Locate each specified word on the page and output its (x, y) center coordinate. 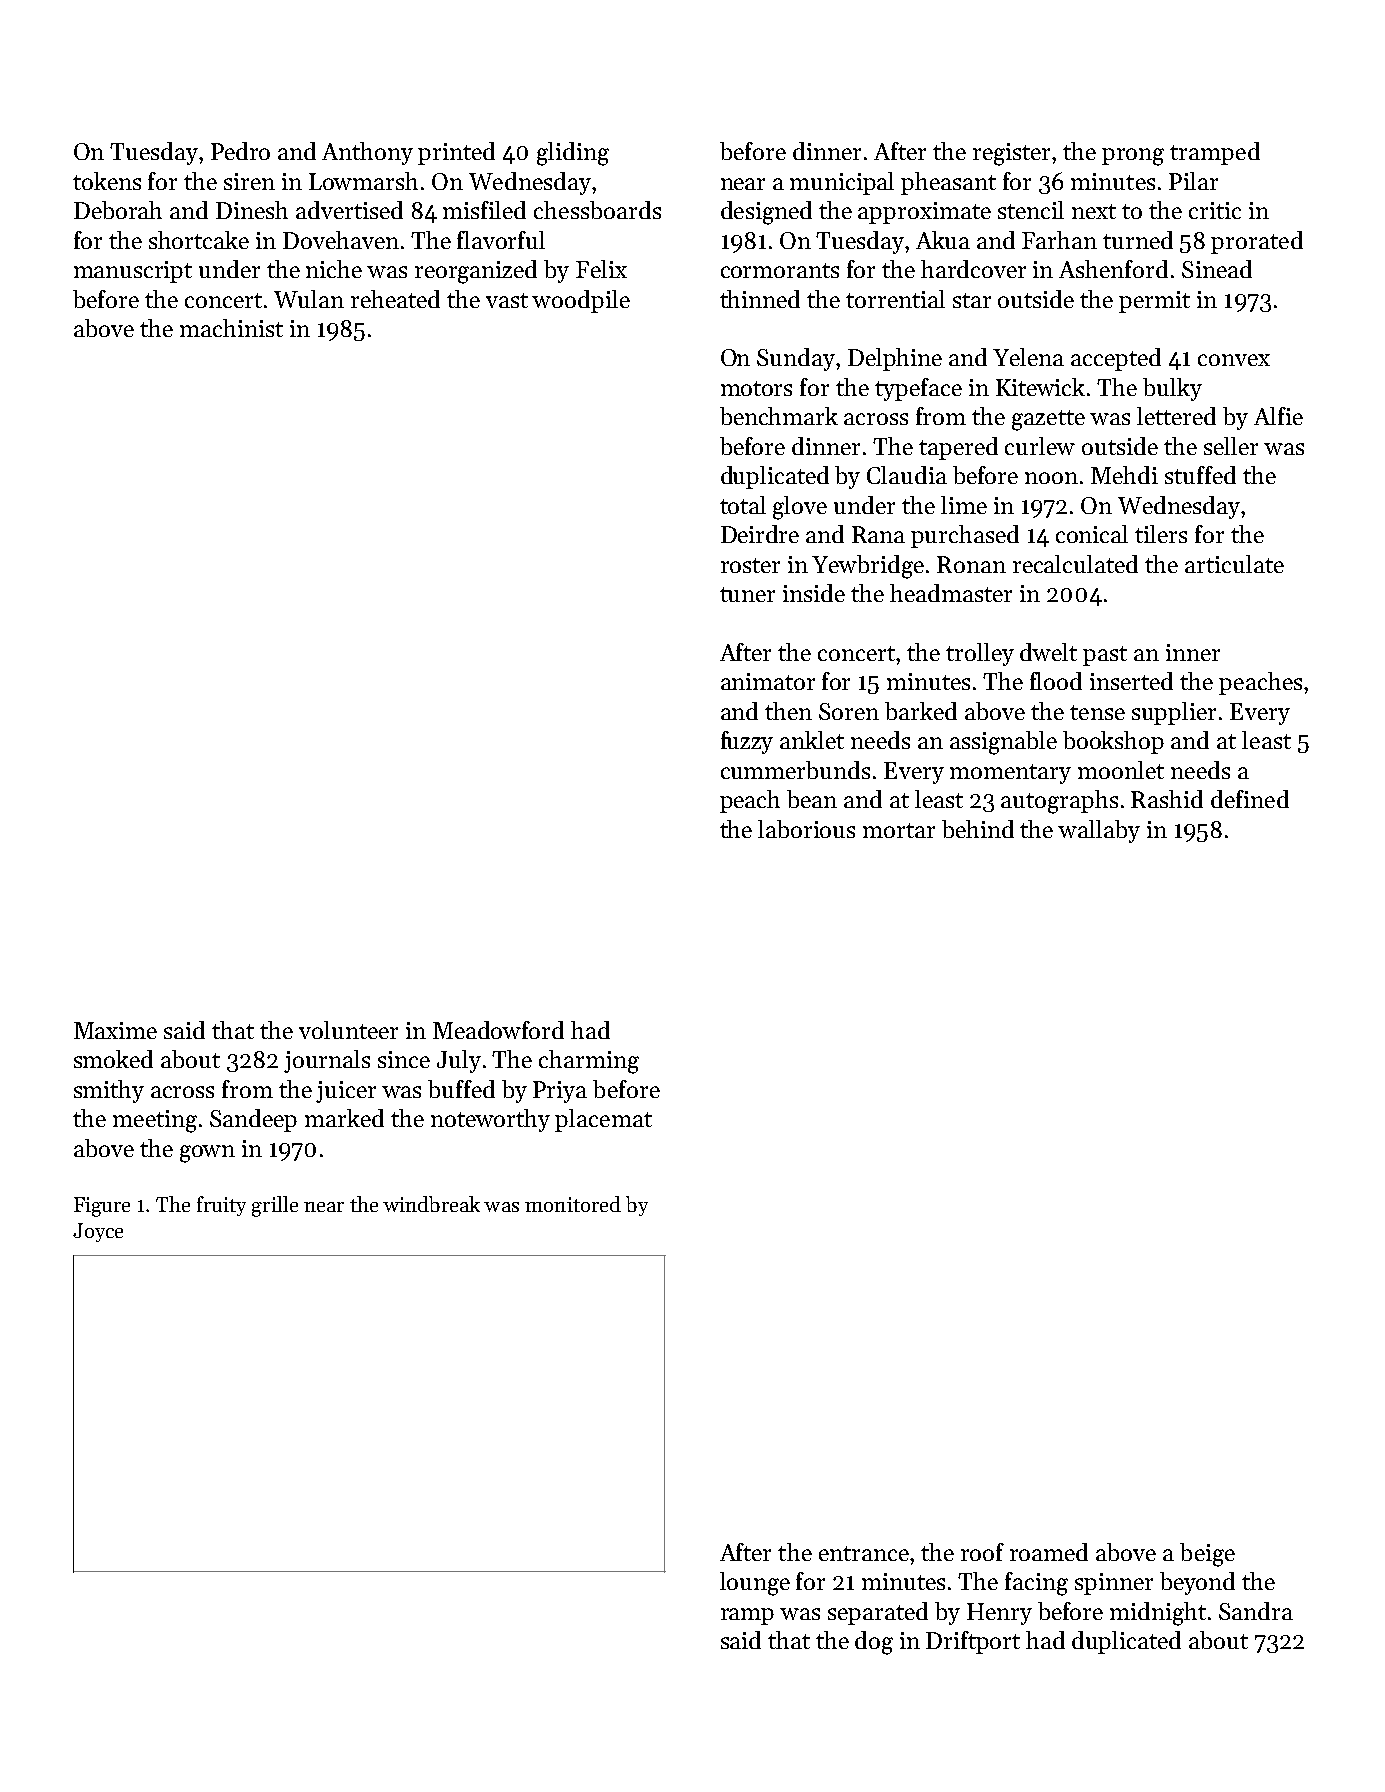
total (743, 505)
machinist (231, 328)
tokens (107, 181)
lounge (755, 1584)
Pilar (1193, 181)
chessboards (597, 210)
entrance (864, 1553)
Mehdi (1124, 475)
